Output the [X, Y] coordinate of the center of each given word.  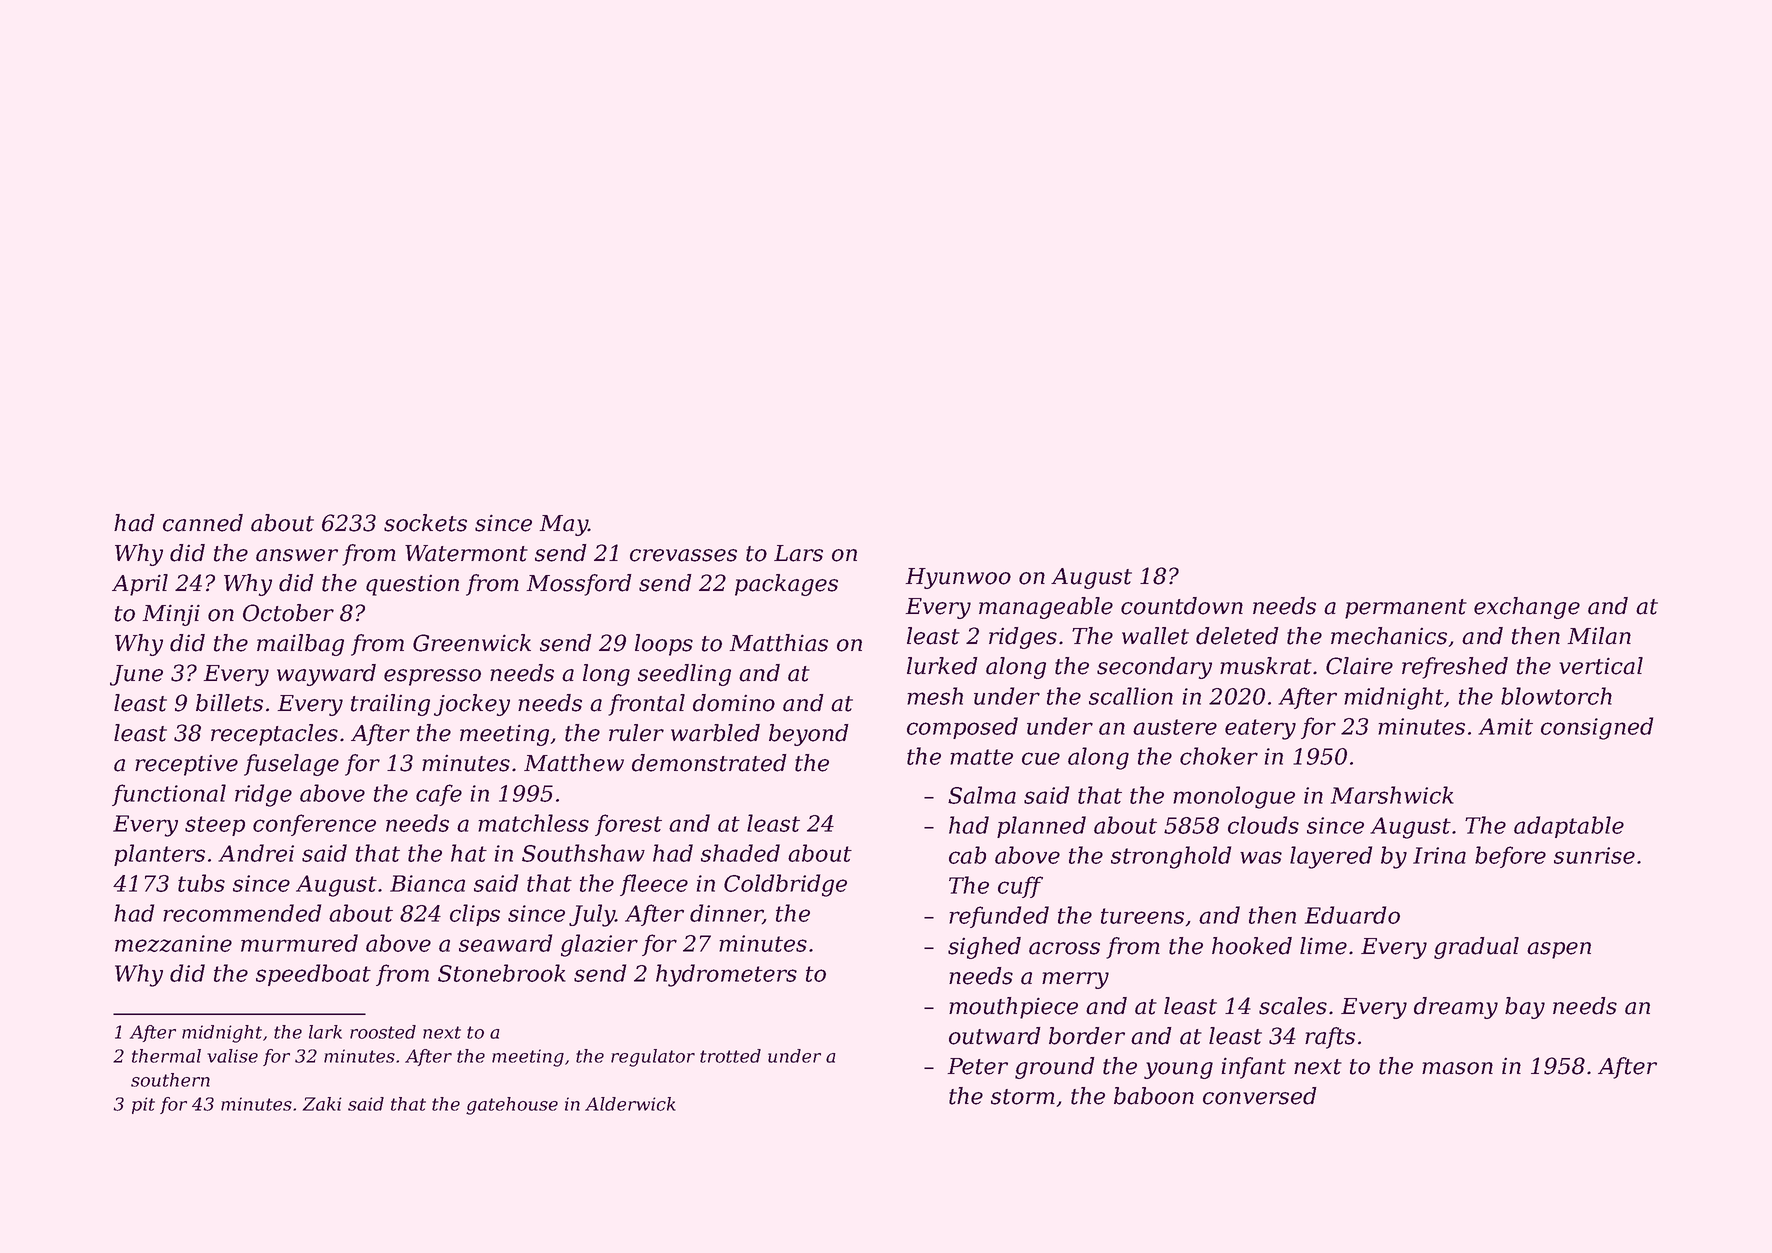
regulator [653, 1058]
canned [203, 523]
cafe [439, 795]
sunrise [1594, 855]
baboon [1154, 1096]
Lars [798, 553]
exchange [1527, 608]
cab [967, 855]
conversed [1260, 1096]
